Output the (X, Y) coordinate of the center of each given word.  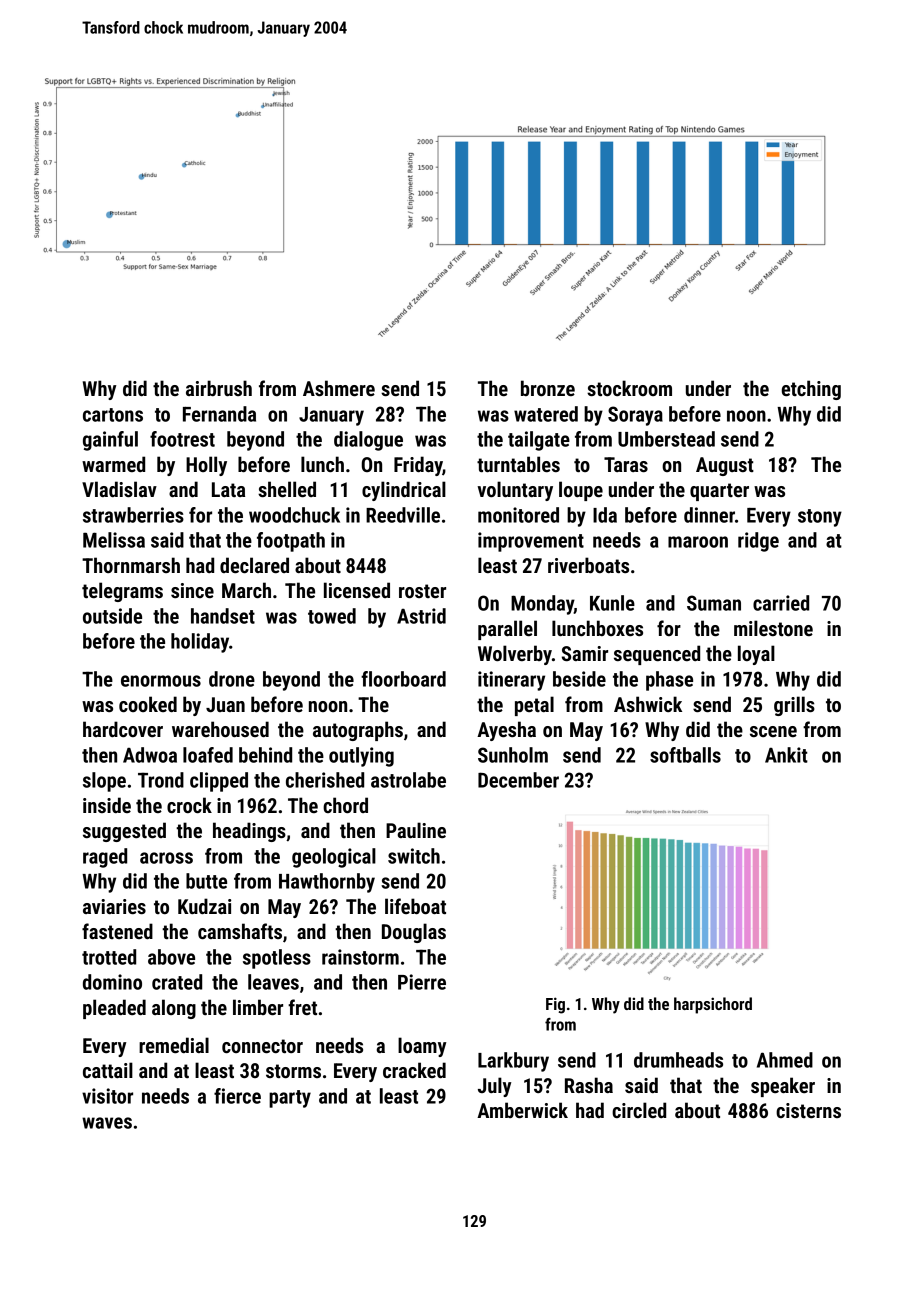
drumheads (678, 1060)
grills (794, 706)
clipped (219, 782)
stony (820, 518)
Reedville (403, 515)
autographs (358, 731)
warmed (113, 464)
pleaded (114, 1009)
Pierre (422, 982)
